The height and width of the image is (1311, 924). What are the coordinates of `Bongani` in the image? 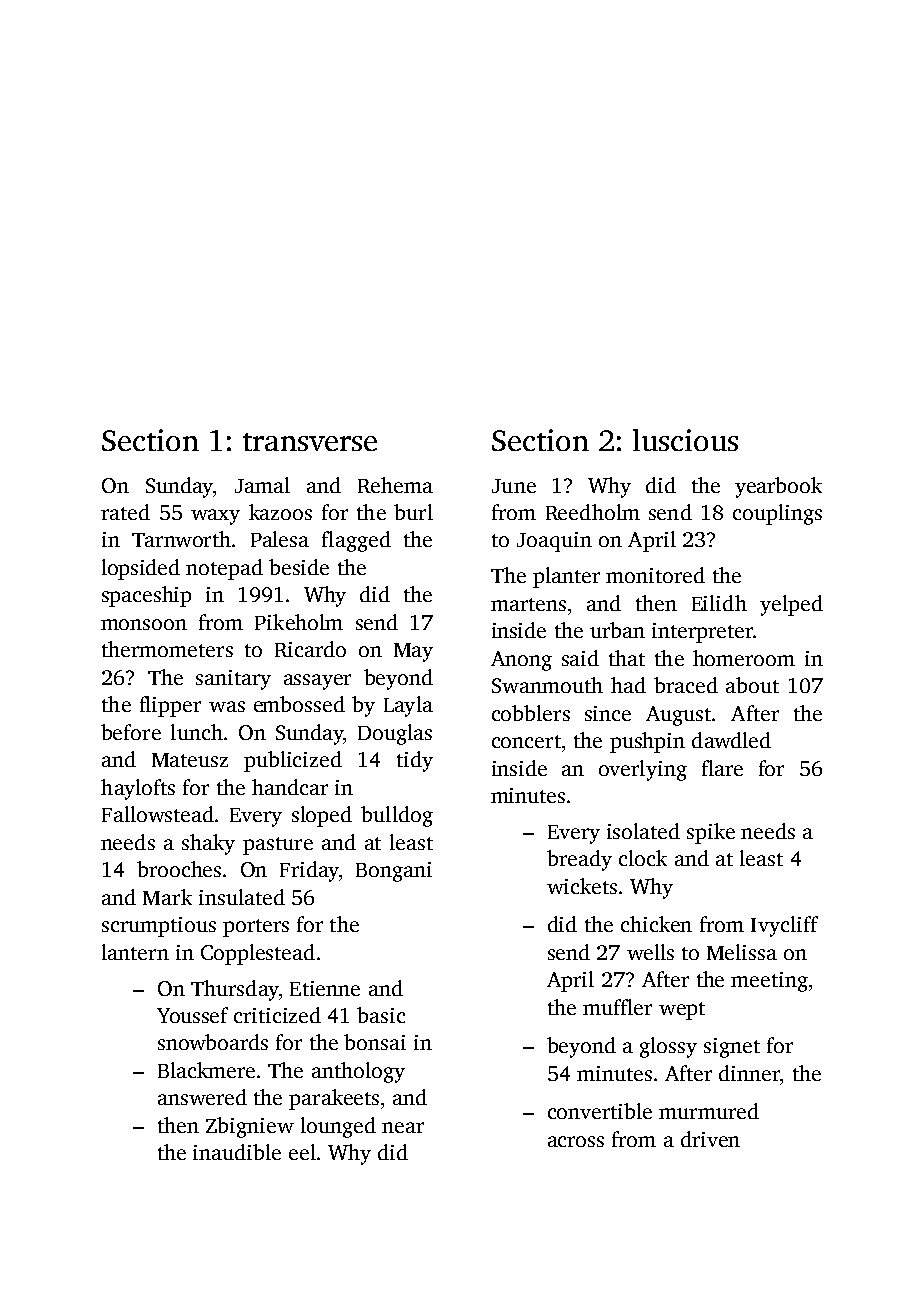 It's located at (394, 872).
